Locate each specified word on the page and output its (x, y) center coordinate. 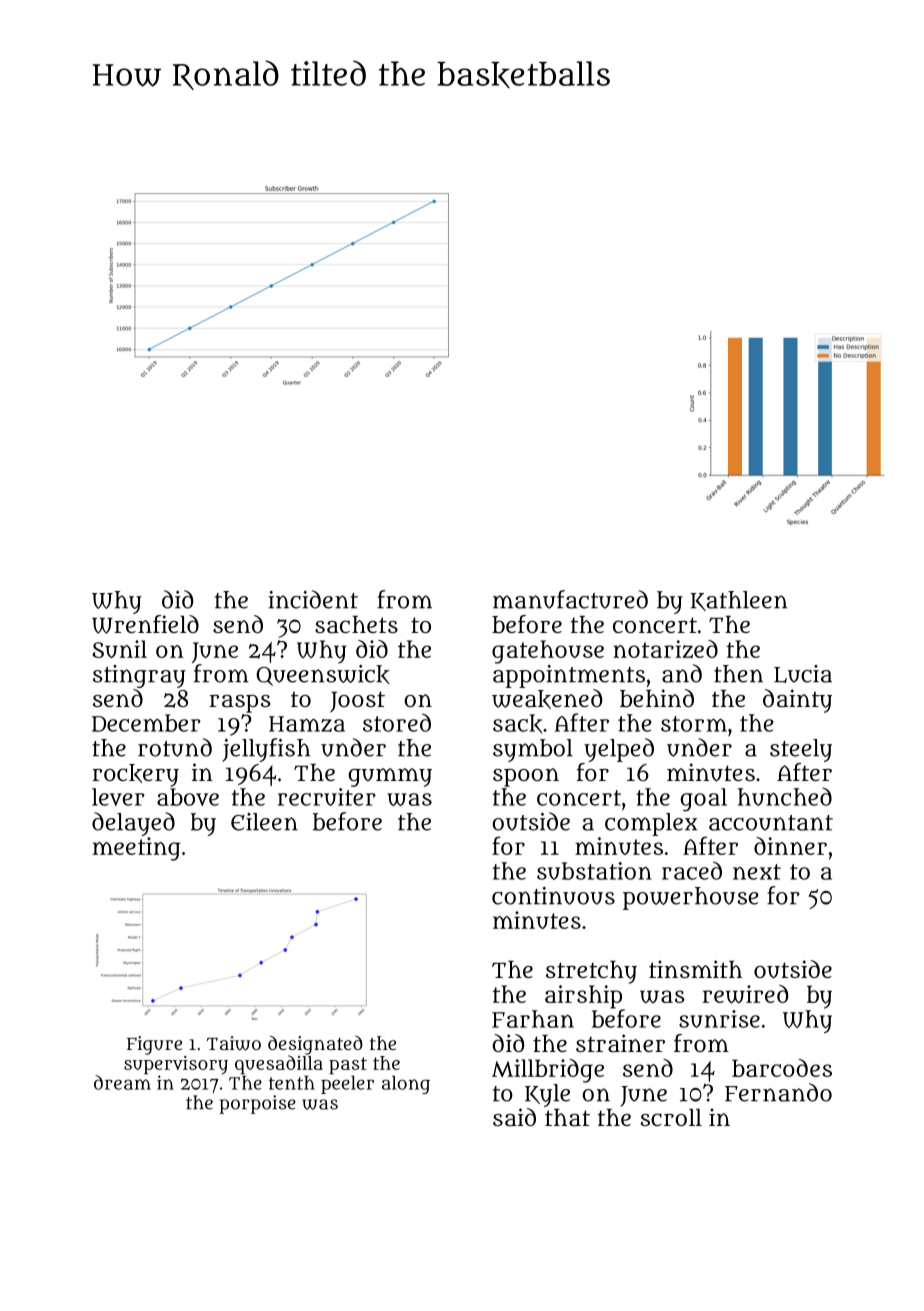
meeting (137, 849)
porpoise (257, 1104)
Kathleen (739, 601)
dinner (790, 846)
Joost (357, 702)
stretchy (591, 972)
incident (313, 599)
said (514, 1117)
